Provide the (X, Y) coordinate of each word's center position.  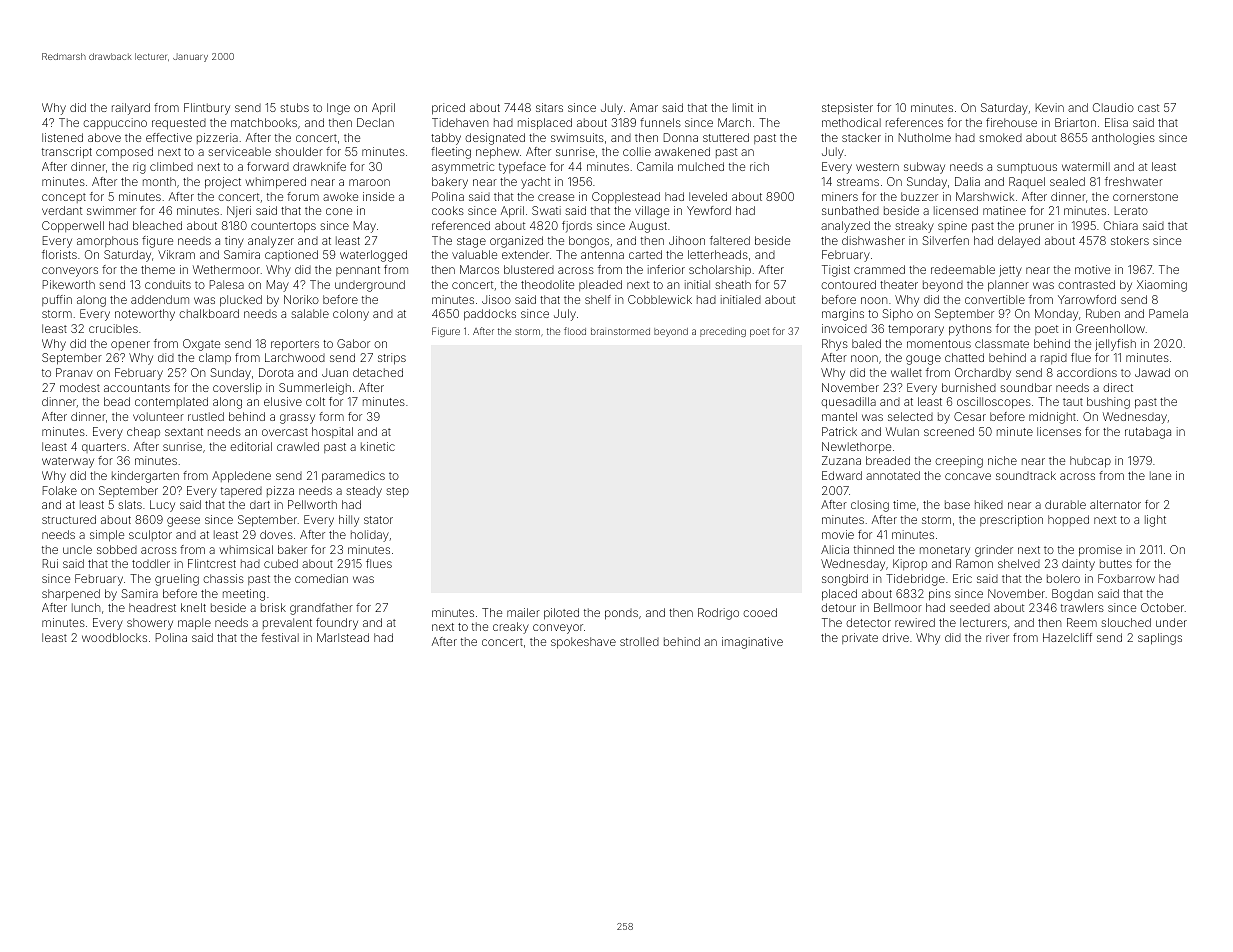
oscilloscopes (994, 403)
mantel (839, 416)
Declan (375, 122)
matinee (1004, 210)
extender (525, 254)
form (331, 416)
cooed (760, 612)
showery (150, 624)
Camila (655, 166)
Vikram (176, 254)
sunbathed (850, 210)
